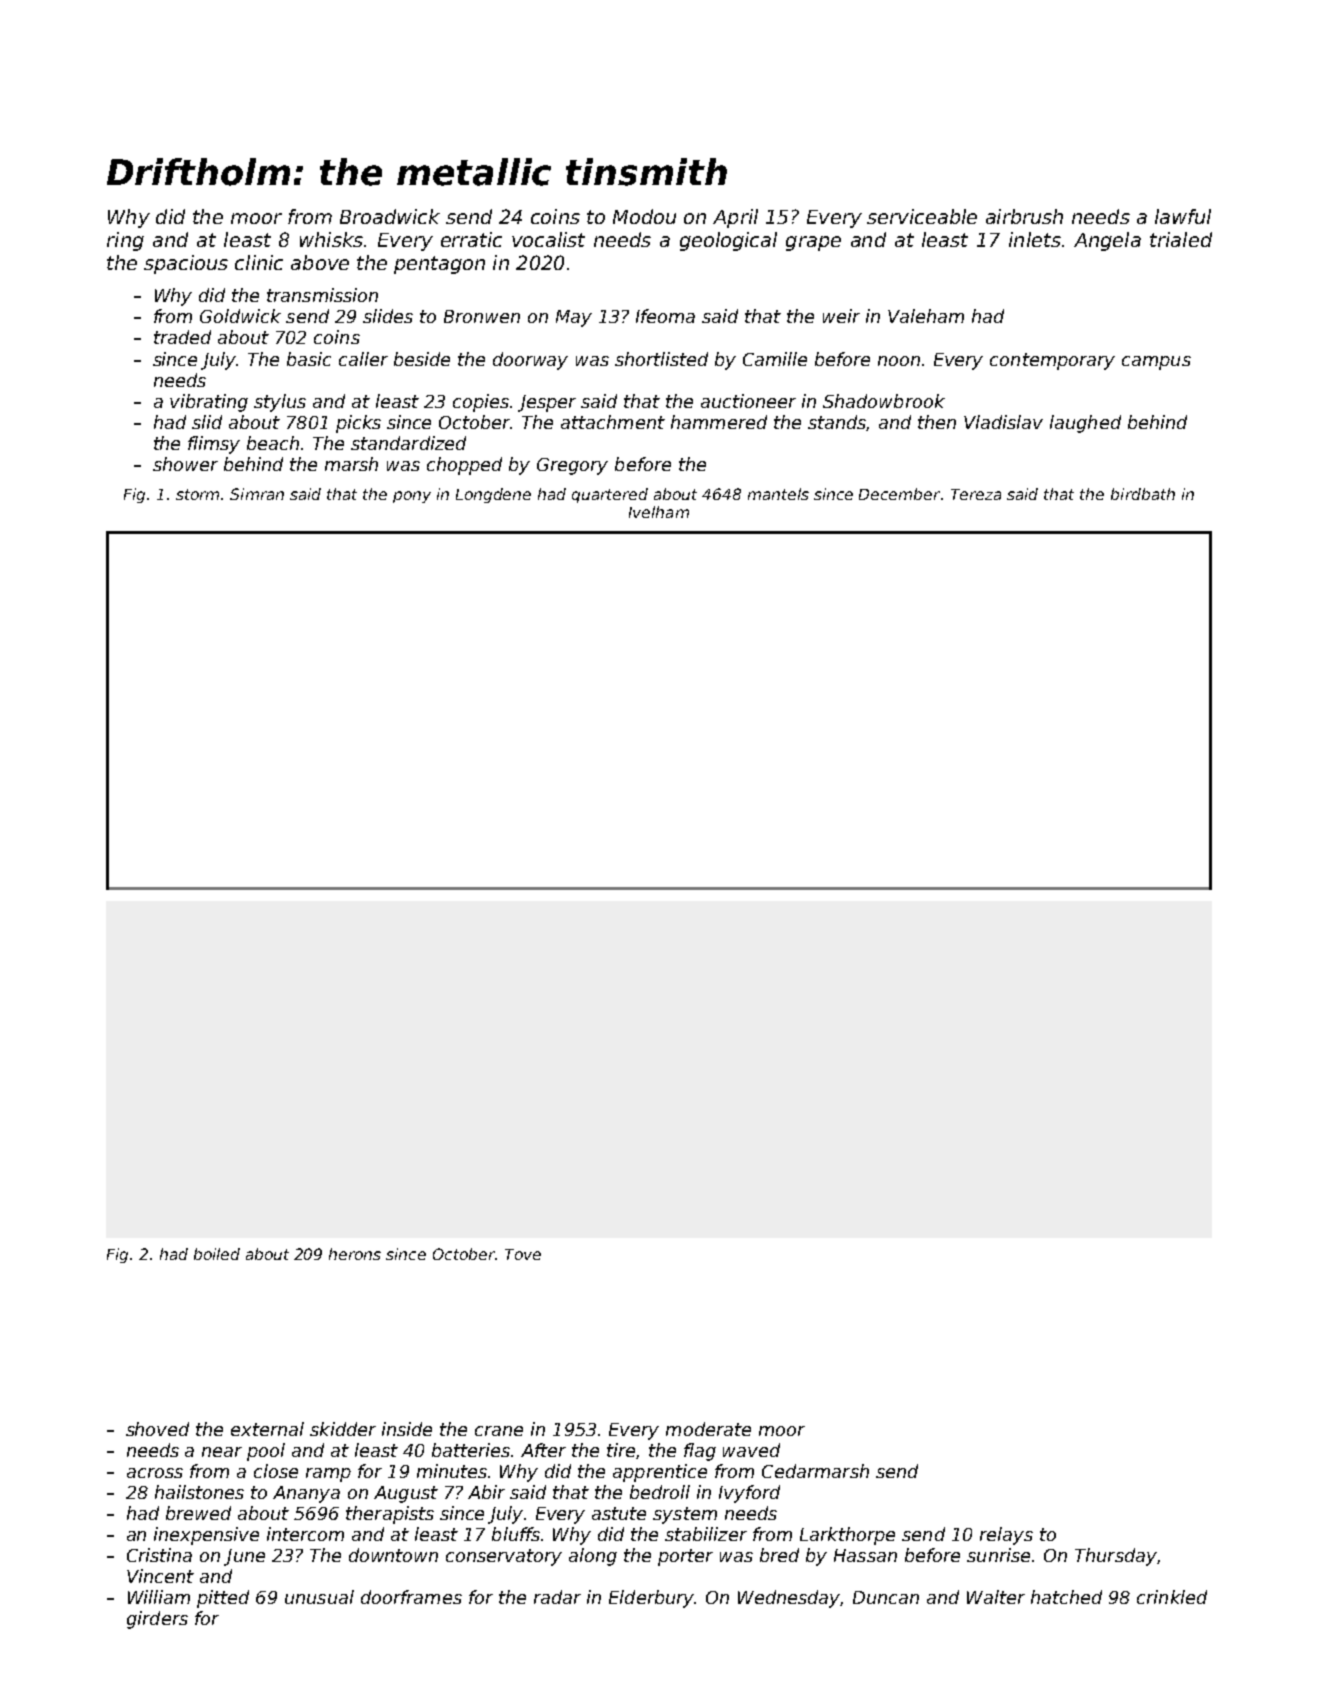  What do you see at coordinates (976, 494) in the page?
I see `Tereza` at bounding box center [976, 494].
